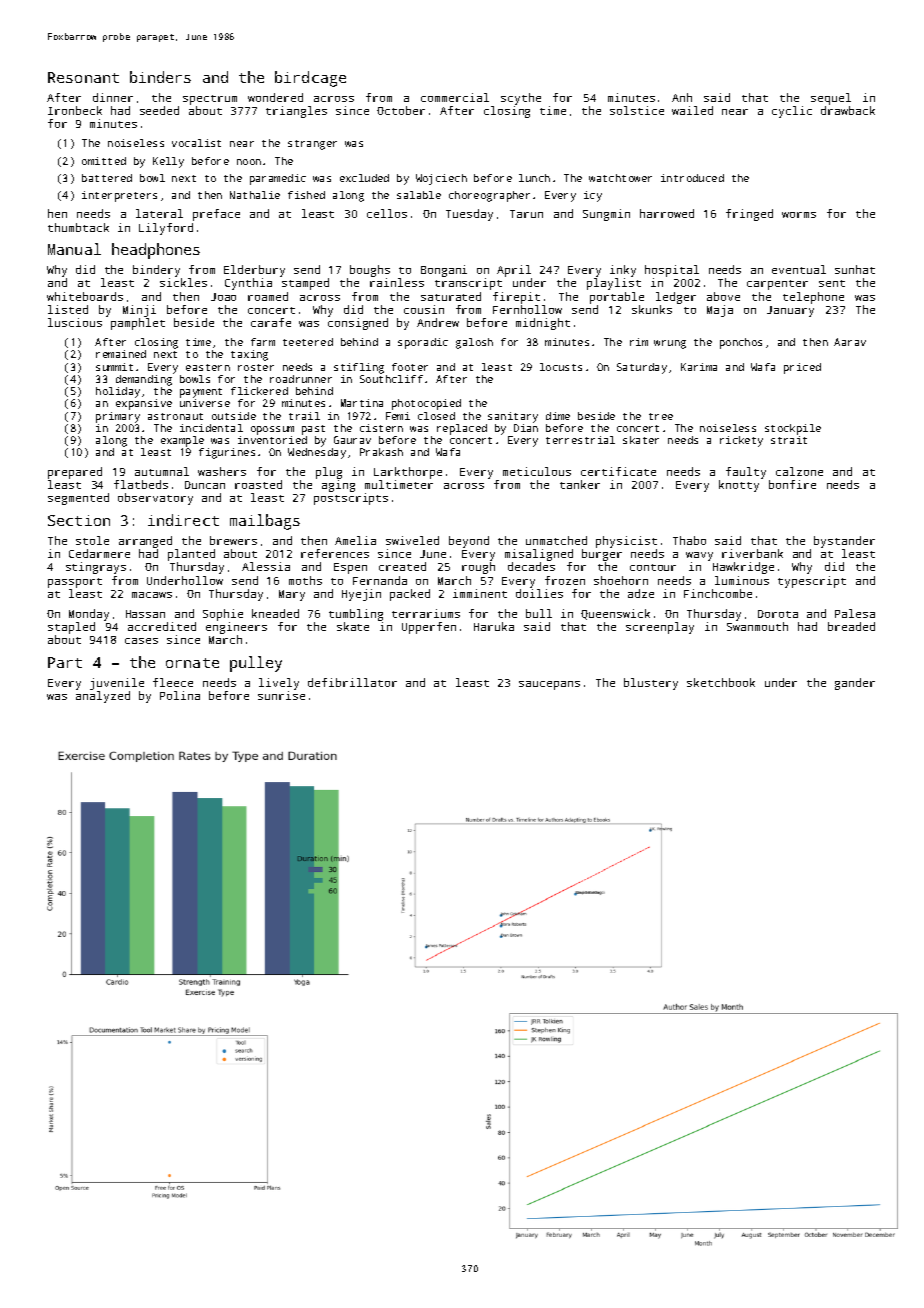 The image size is (924, 1308). What do you see at coordinates (249, 162) in the document?
I see `noon` at bounding box center [249, 162].
